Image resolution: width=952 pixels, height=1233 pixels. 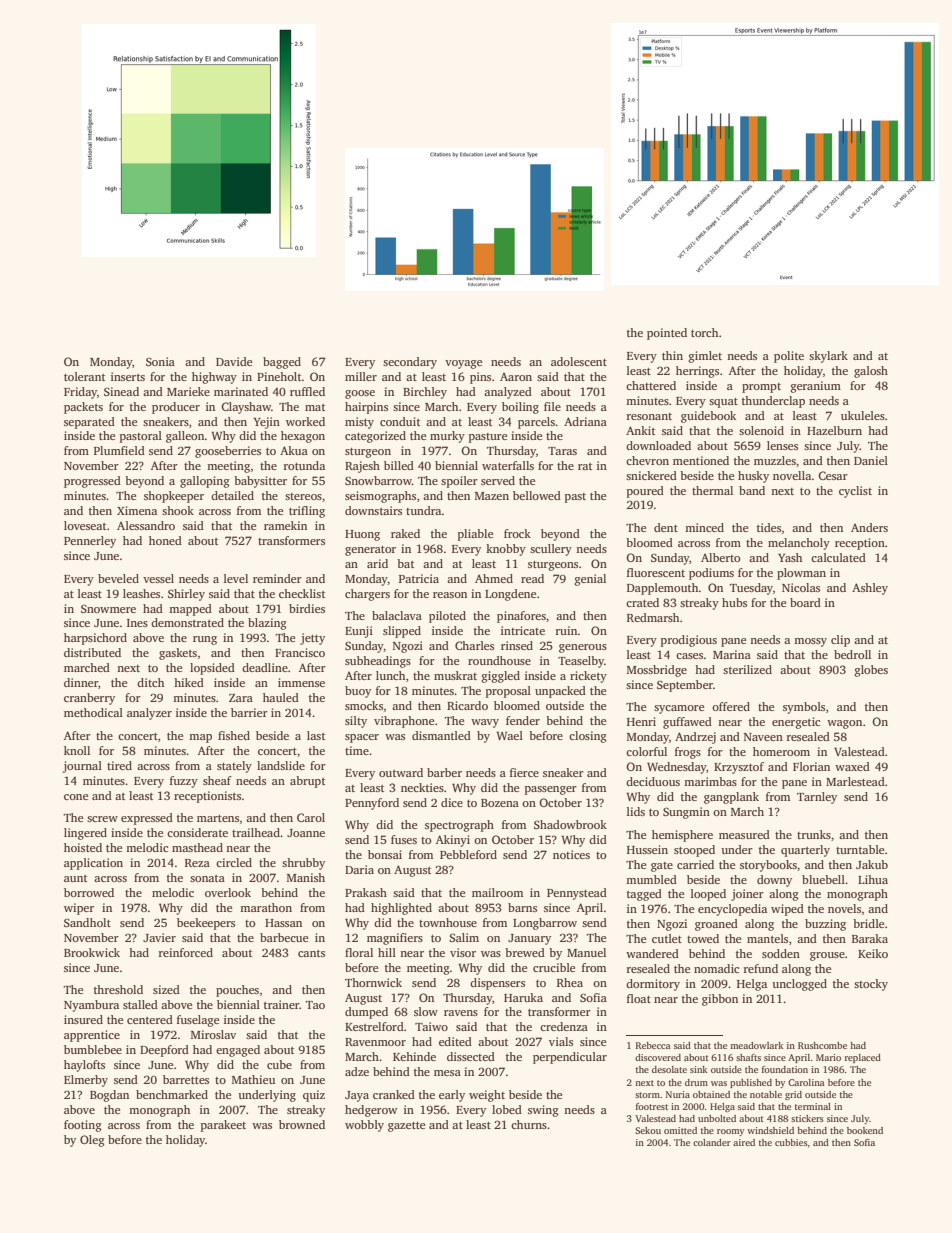 I want to click on lunch, so click(x=390, y=675).
